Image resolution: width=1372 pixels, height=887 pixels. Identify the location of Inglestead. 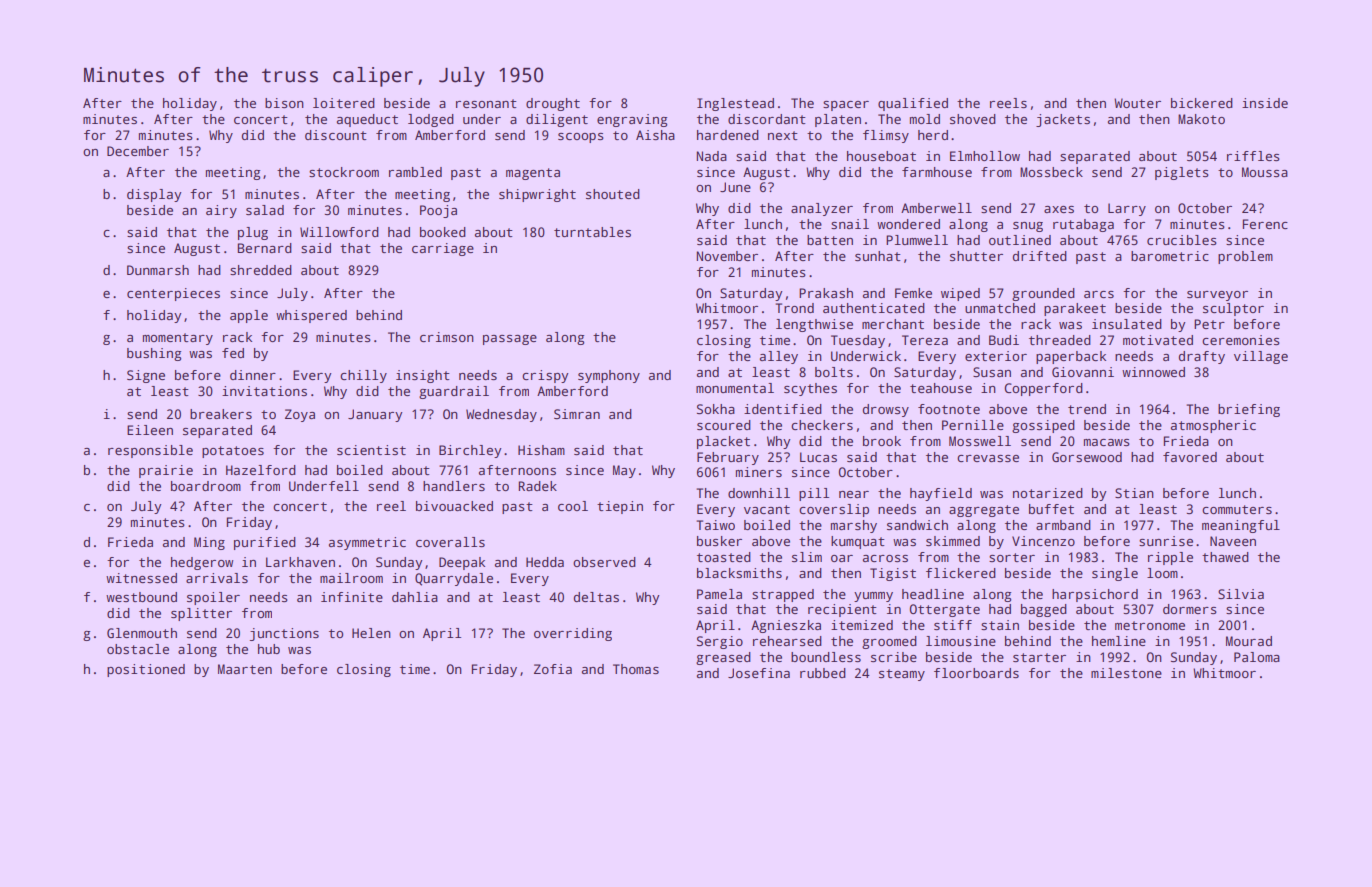
(735, 104).
